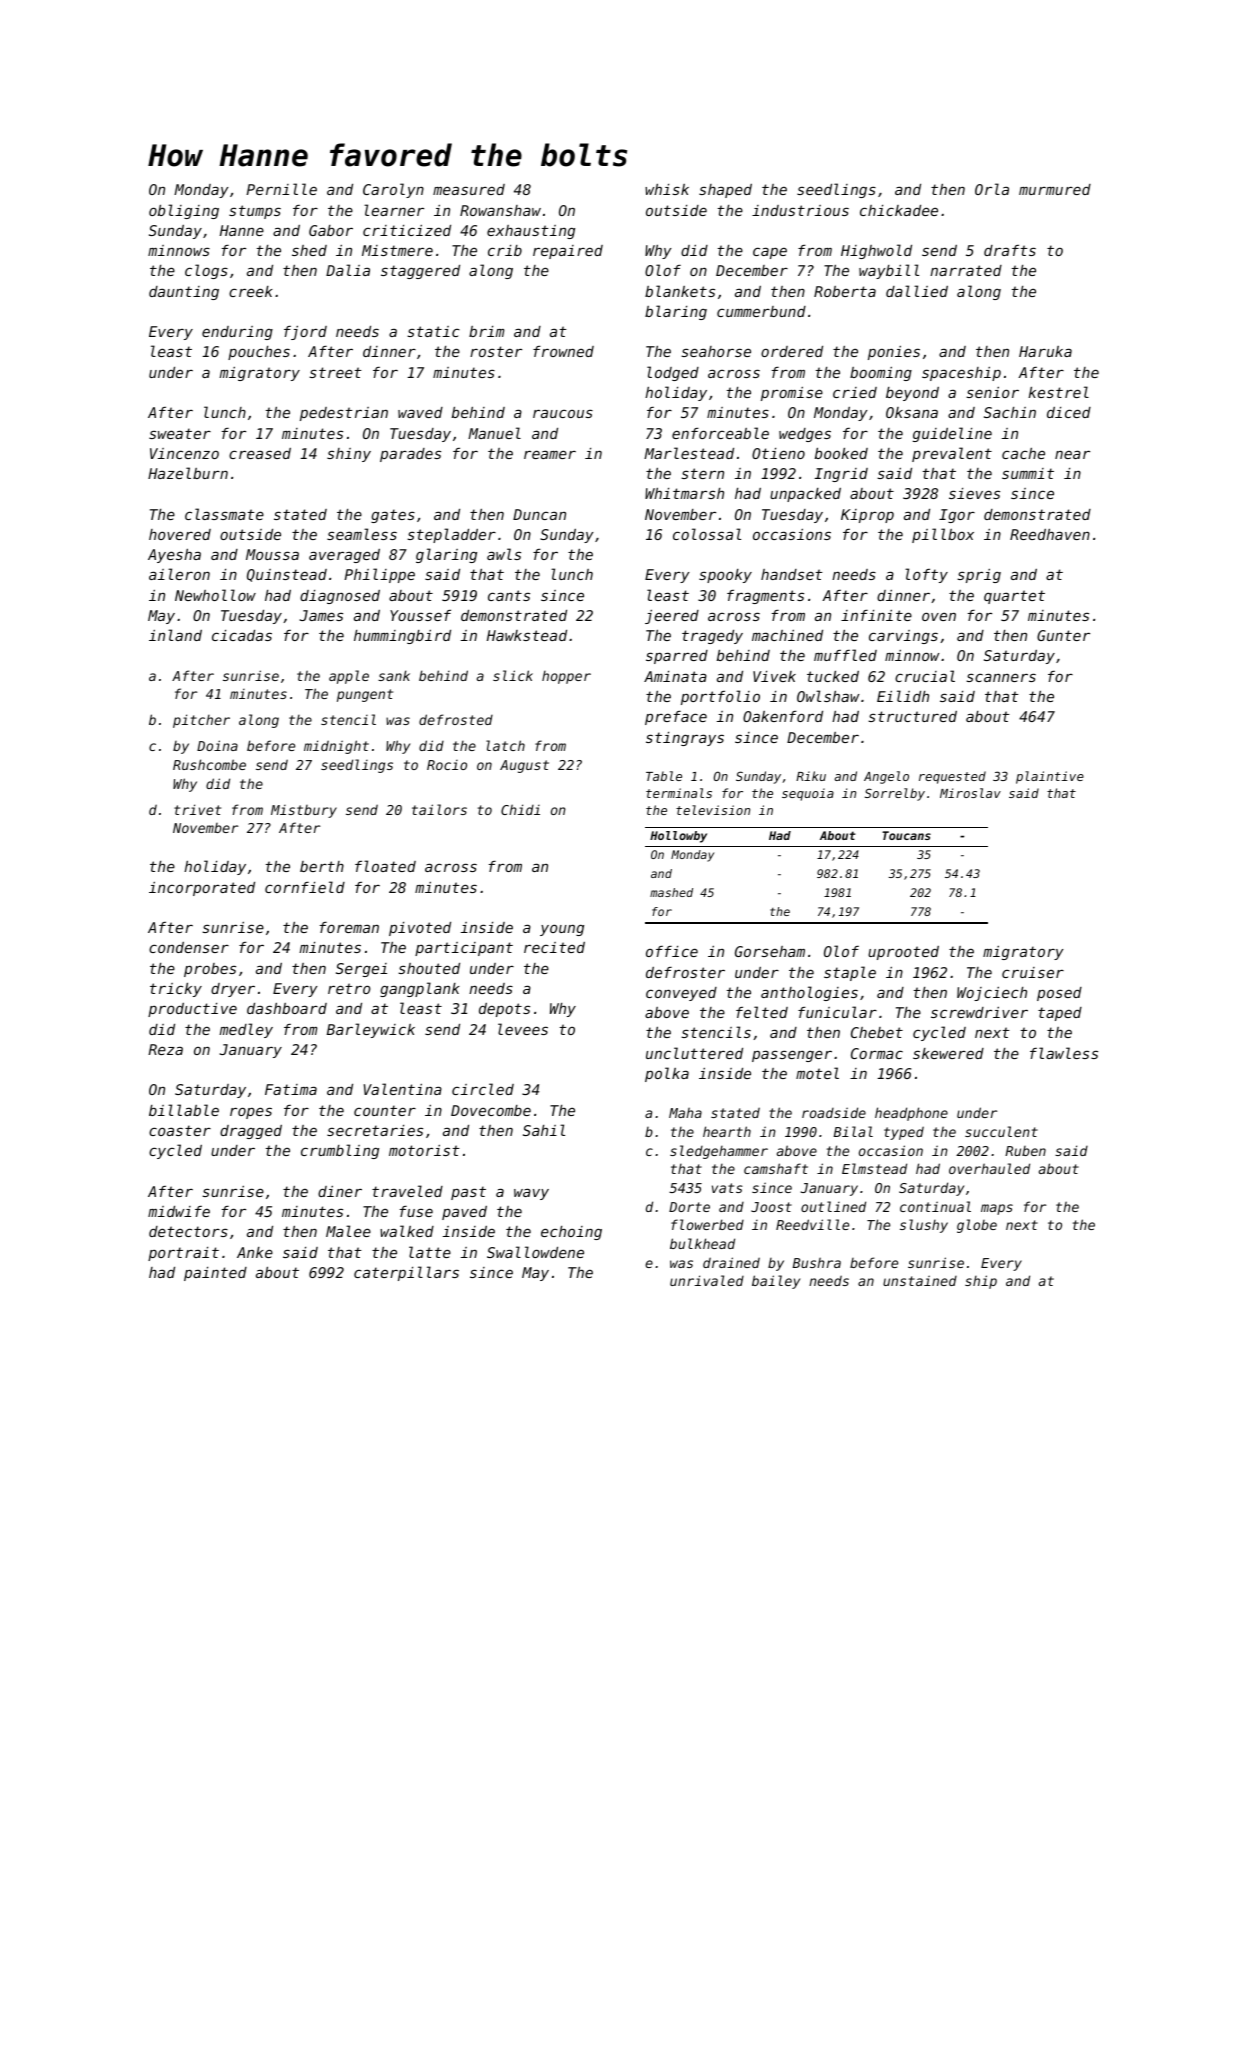 The image size is (1249, 2057). Describe the element at coordinates (792, 351) in the screenshot. I see `ordered` at that location.
